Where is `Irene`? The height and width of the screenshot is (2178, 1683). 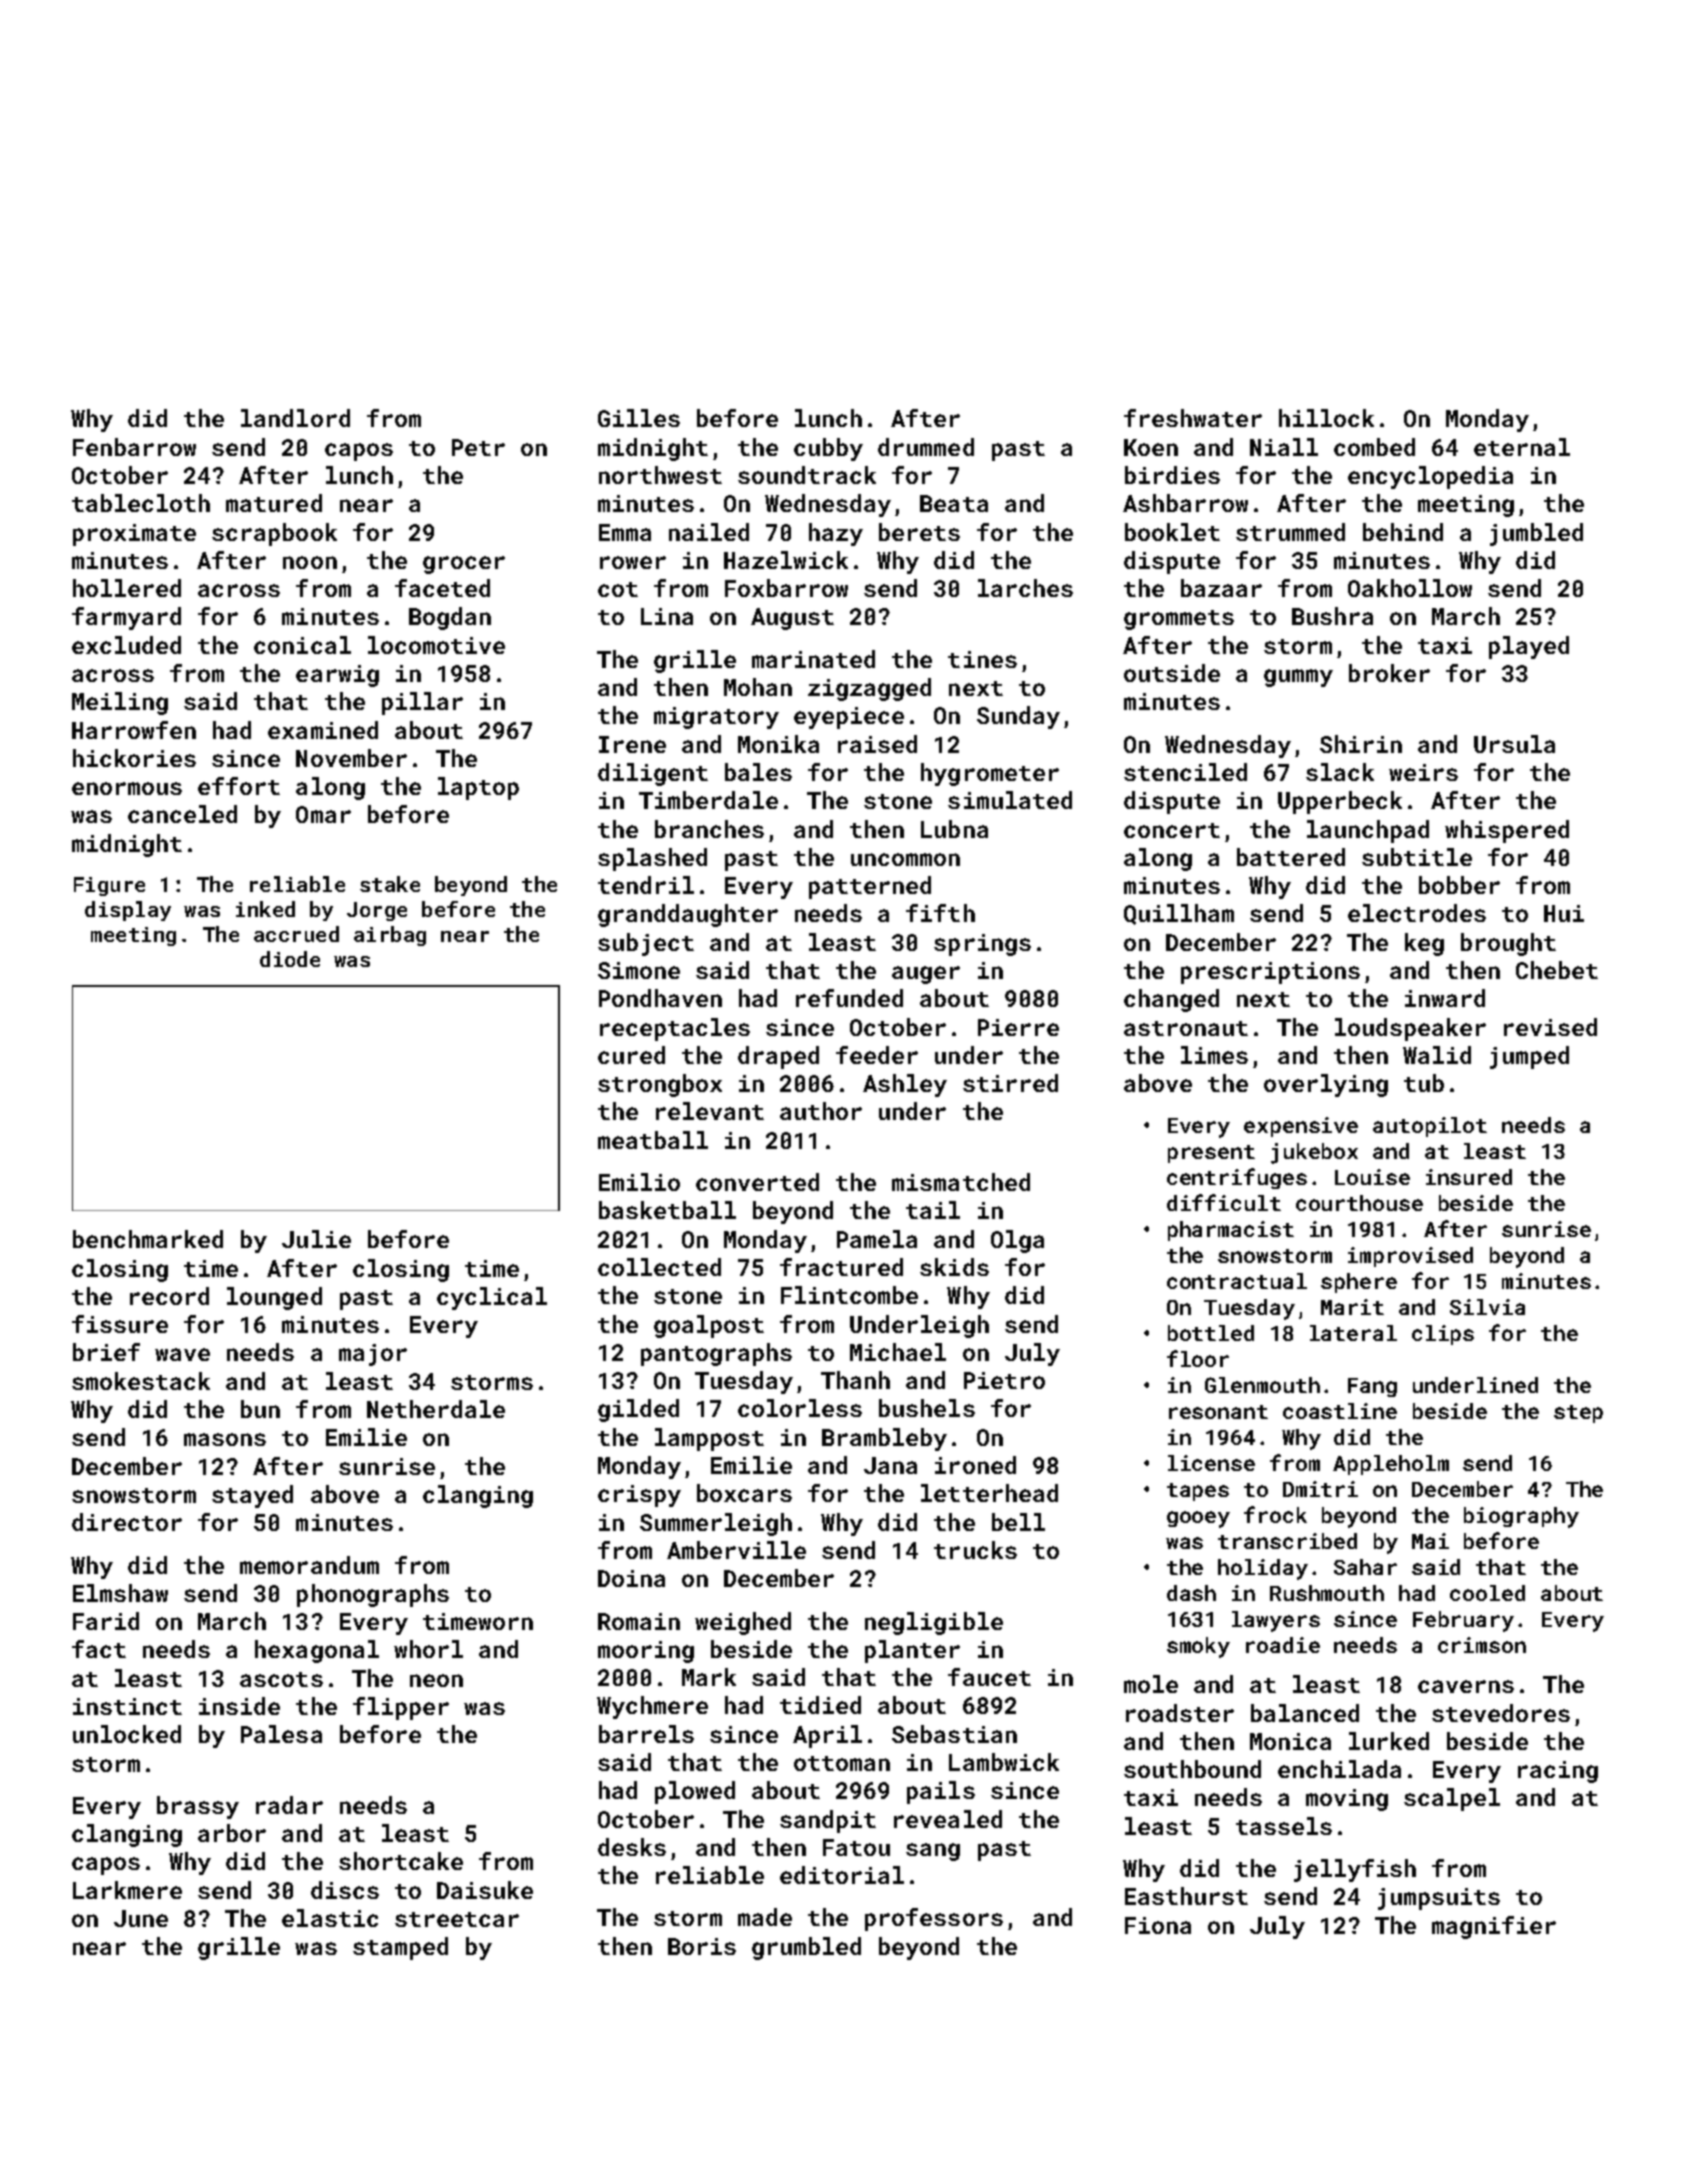
Irene is located at coordinates (632, 744).
